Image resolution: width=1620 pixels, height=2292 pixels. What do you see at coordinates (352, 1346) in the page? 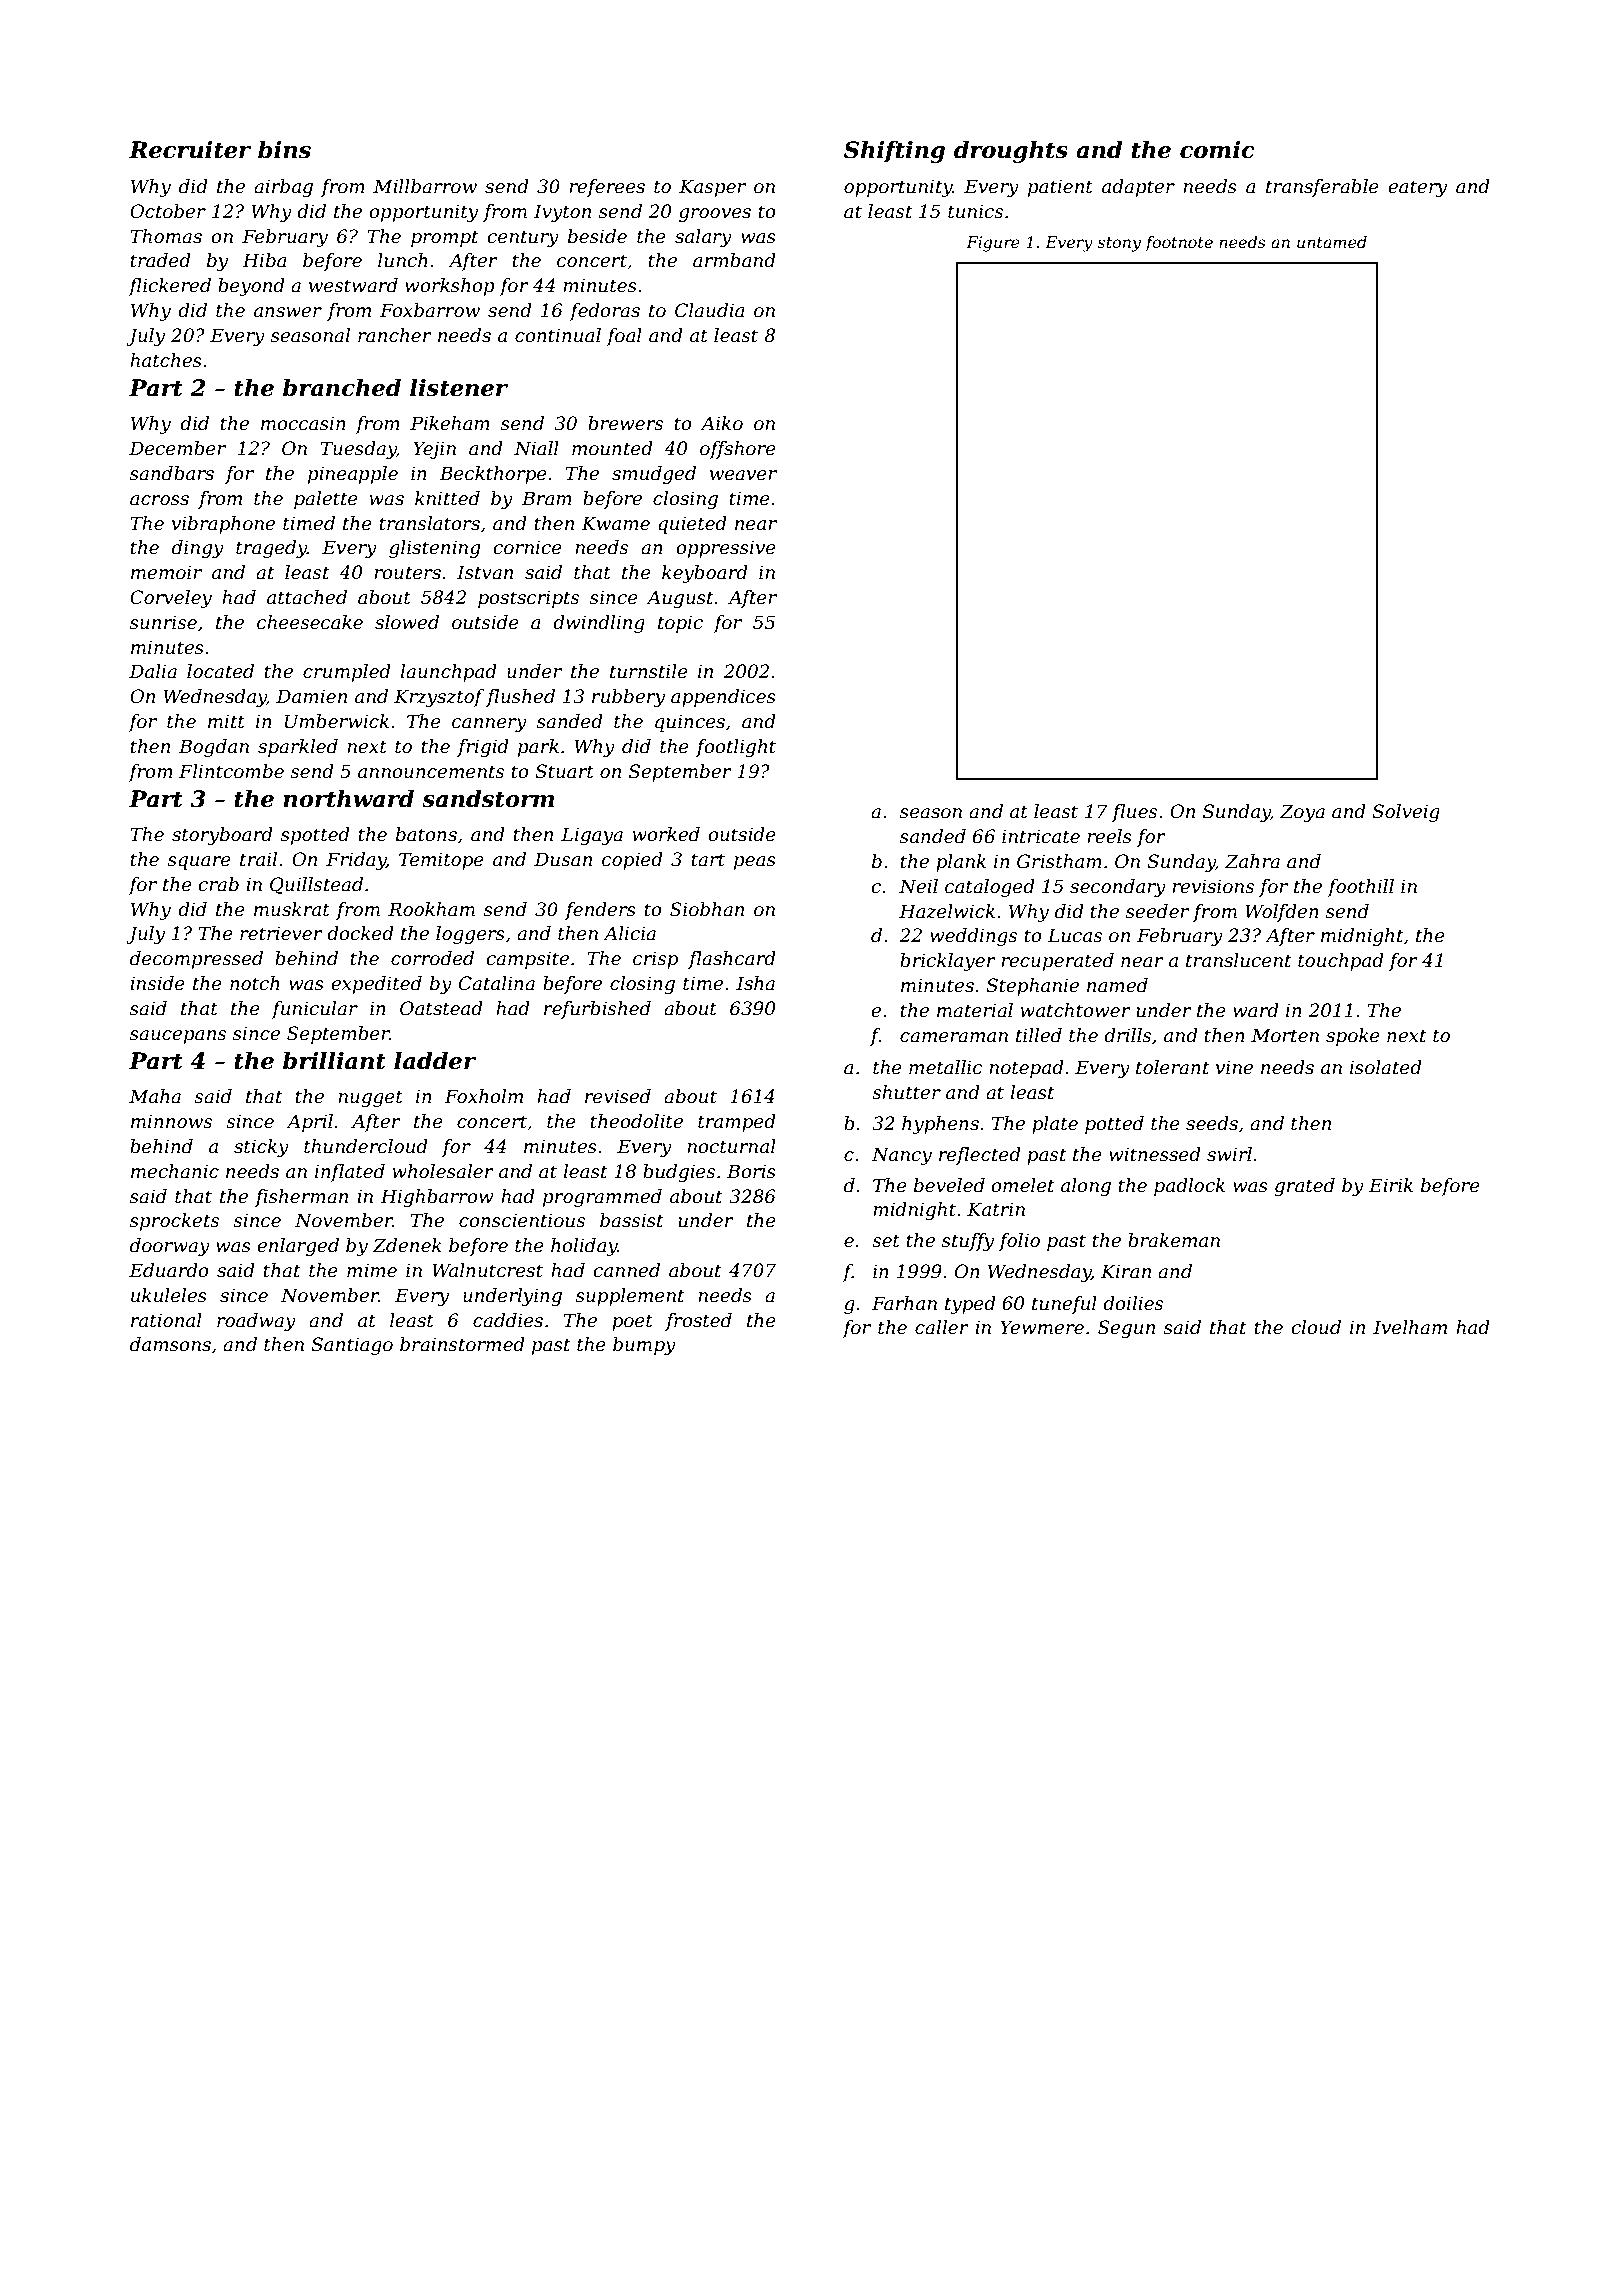
I see `Santiago` at bounding box center [352, 1346].
